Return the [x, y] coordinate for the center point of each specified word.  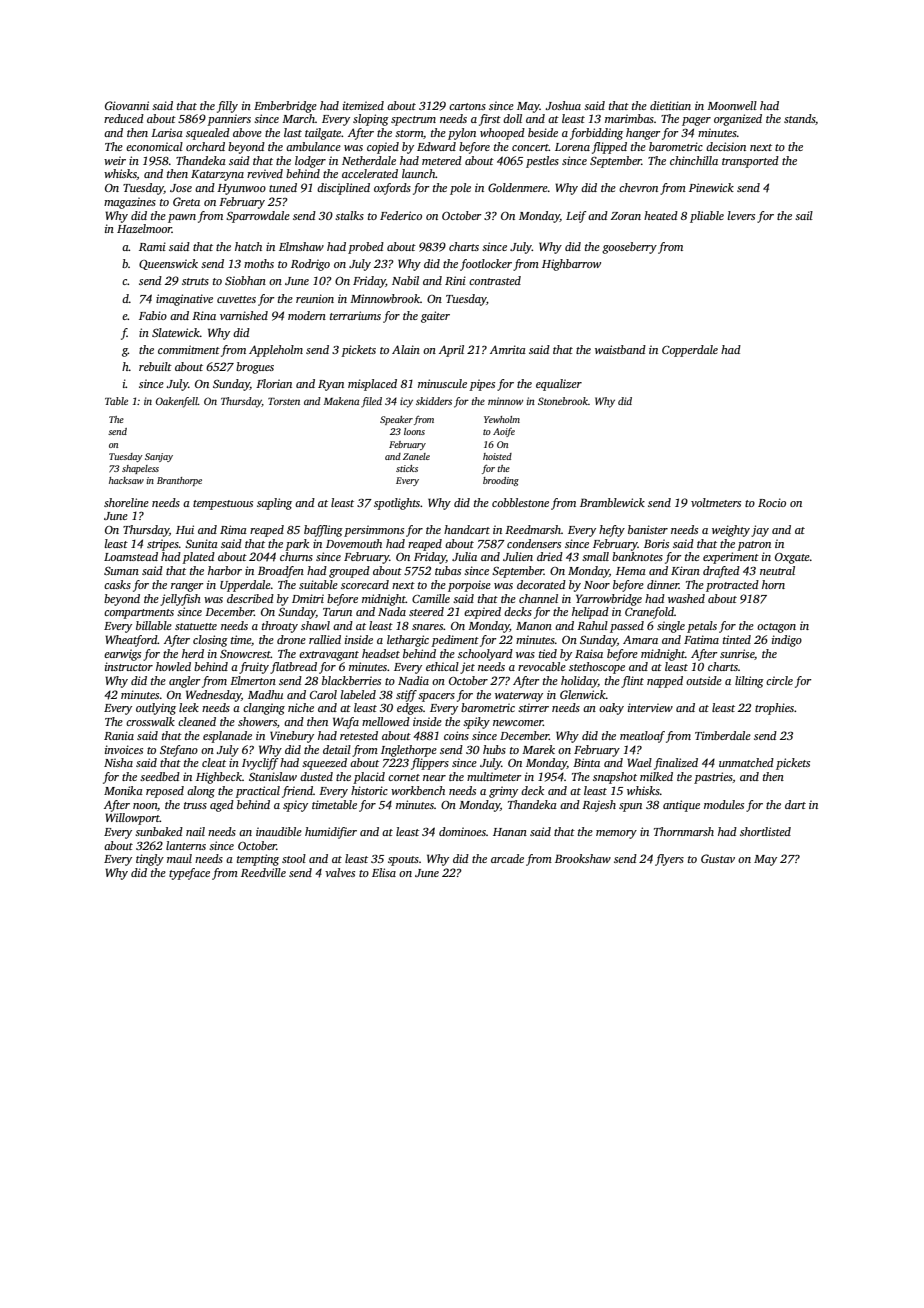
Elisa [384, 872]
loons [414, 431]
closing [210, 641]
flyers [669, 860]
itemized [363, 105]
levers [741, 215]
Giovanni [127, 105]
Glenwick [583, 694]
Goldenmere [518, 187]
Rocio [772, 502]
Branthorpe [179, 481]
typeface [189, 874]
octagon [776, 628]
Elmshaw [301, 246]
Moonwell [732, 105]
